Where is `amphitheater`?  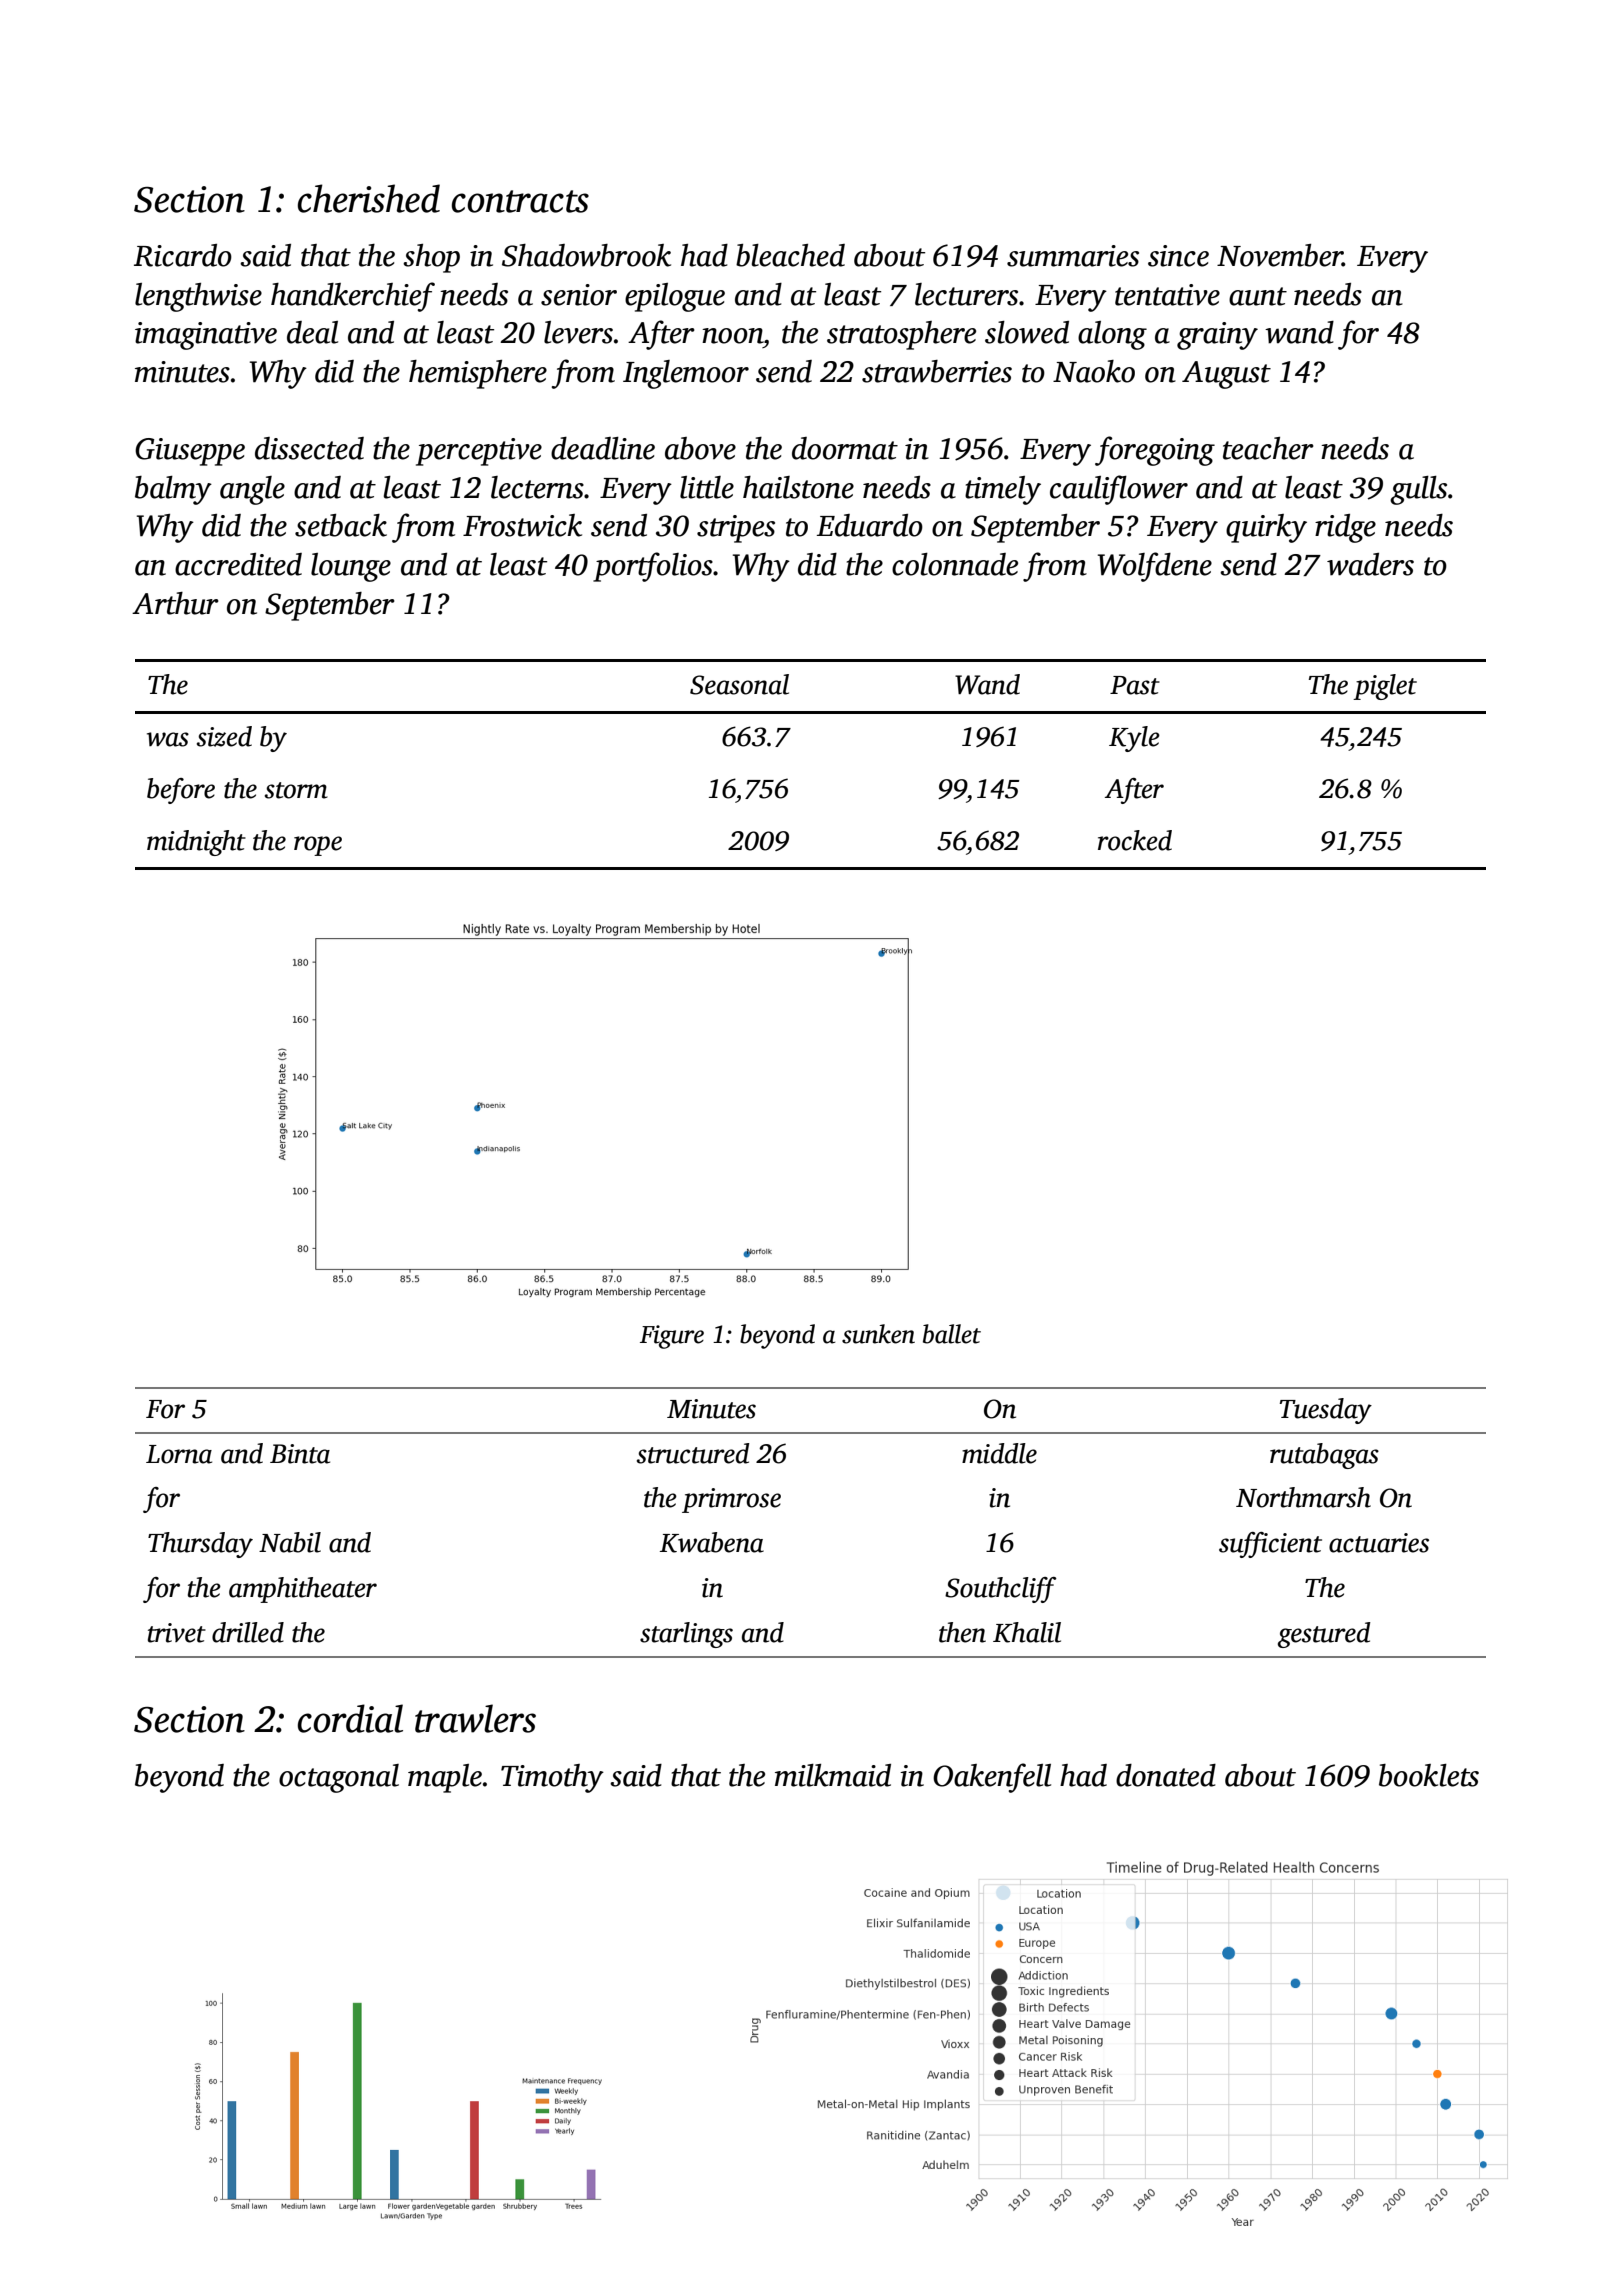
amphitheater is located at coordinates (303, 1590).
